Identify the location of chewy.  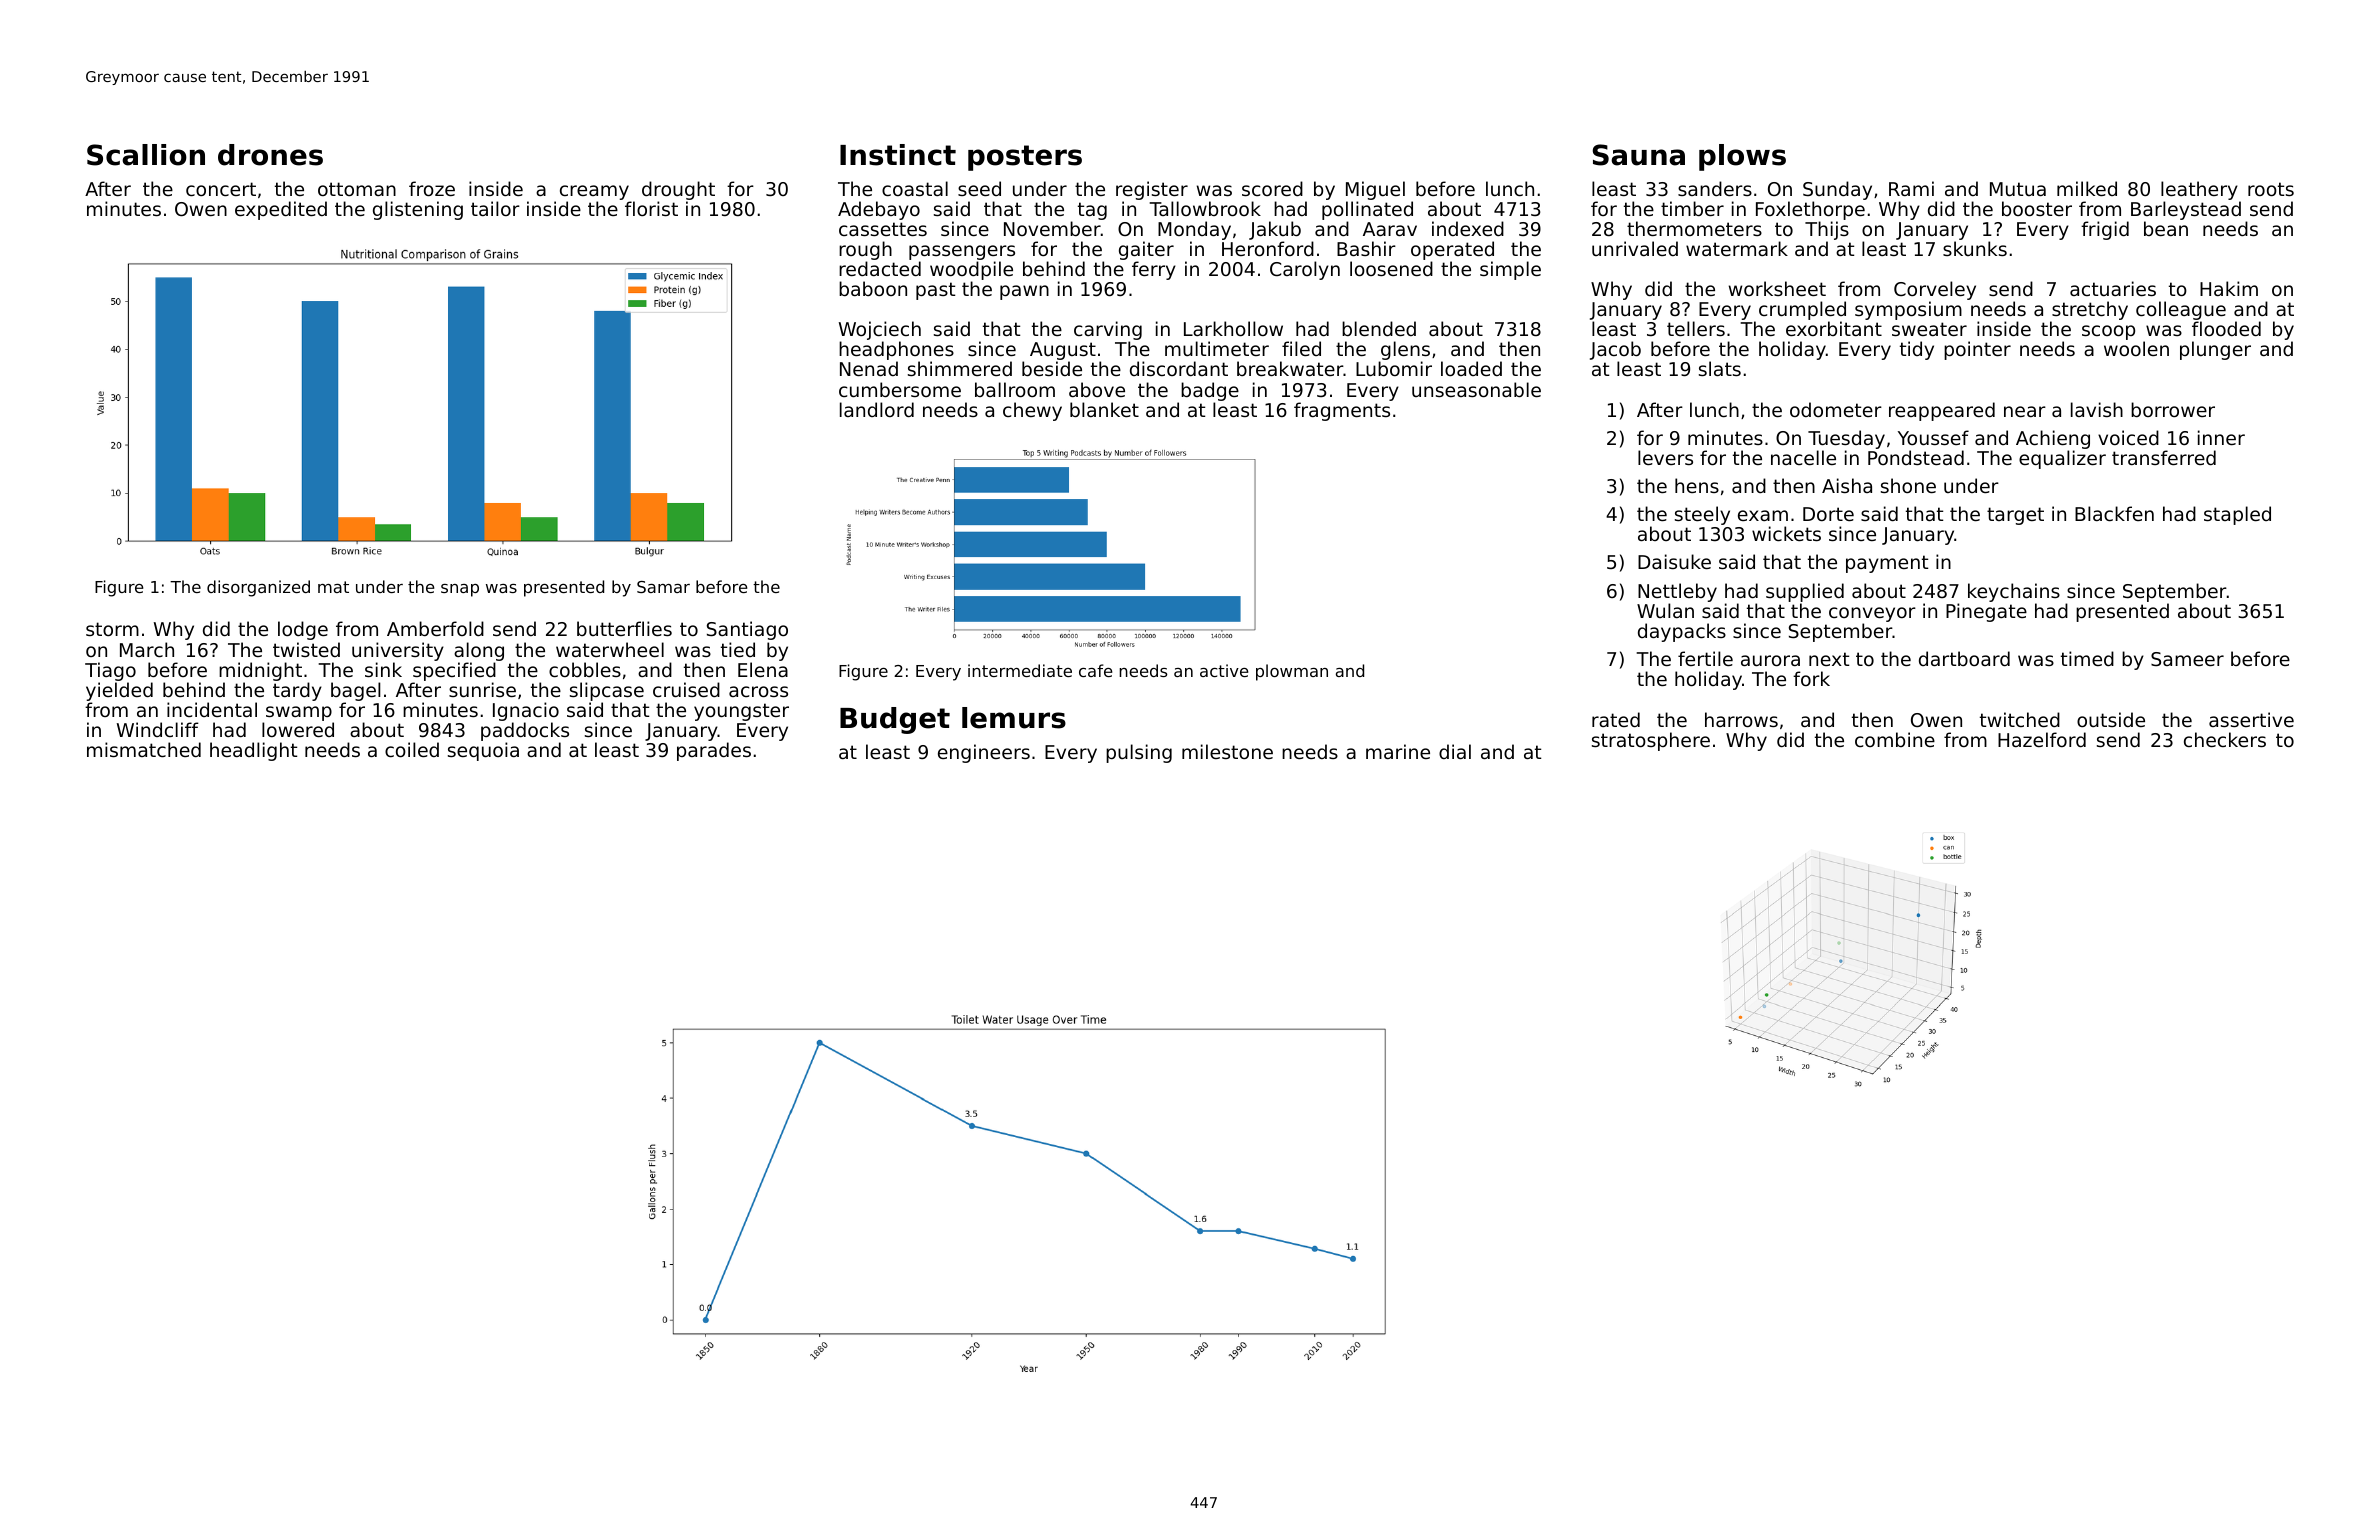
(1032, 411).
